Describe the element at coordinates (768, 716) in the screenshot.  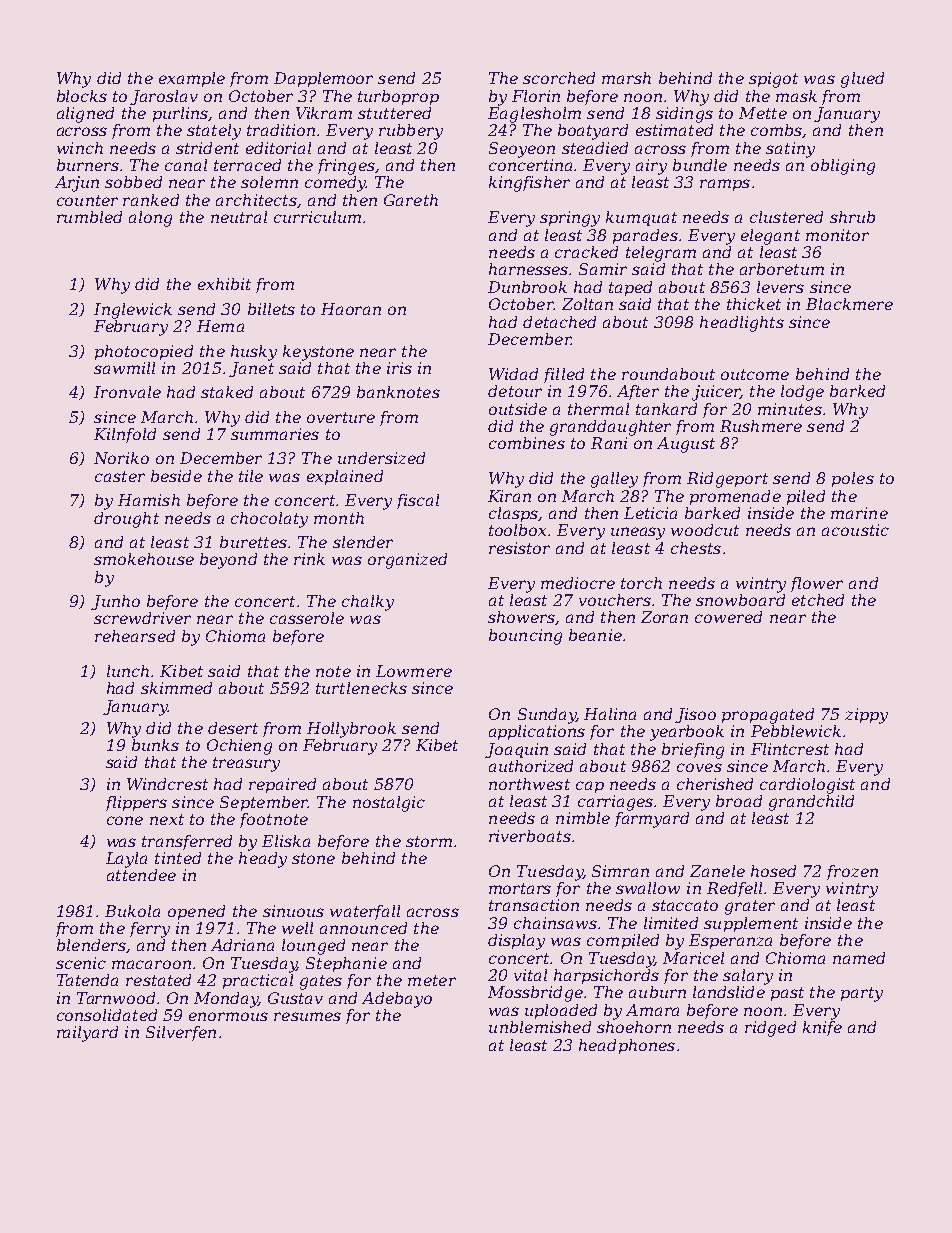
I see `propagated` at that location.
